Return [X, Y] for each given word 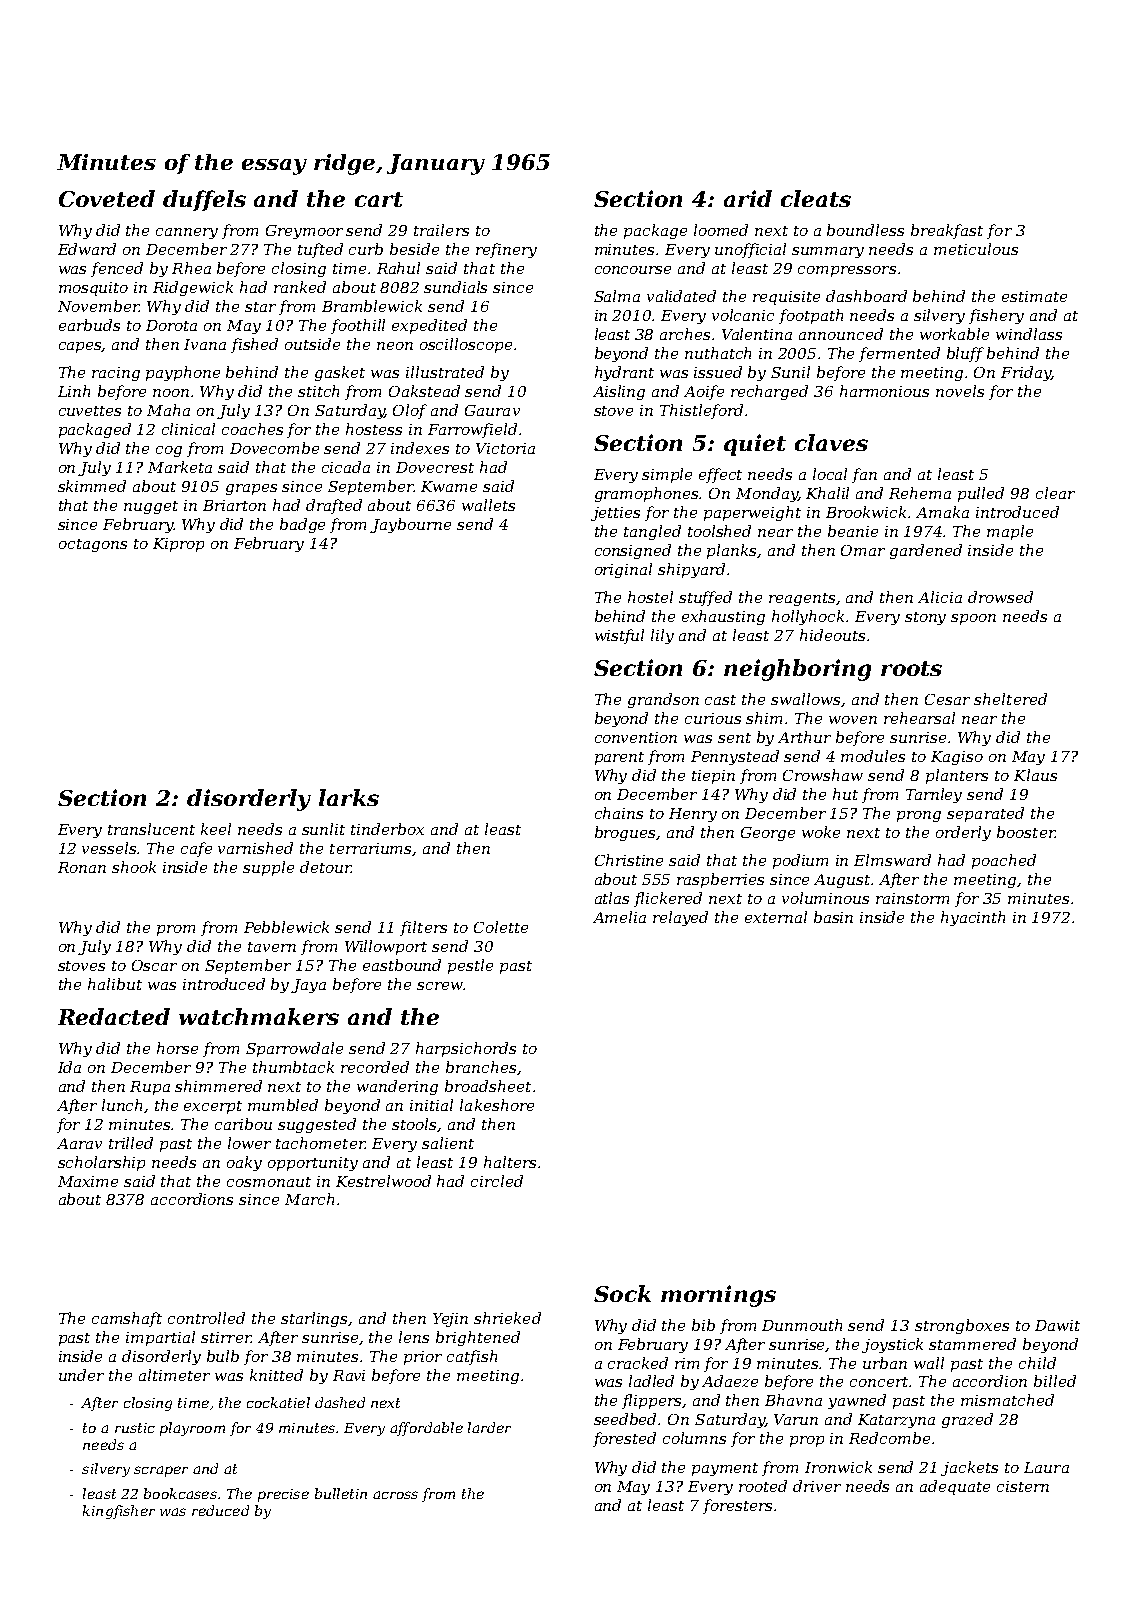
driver [817, 1486]
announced [841, 334]
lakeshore [497, 1105]
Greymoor [304, 232]
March [309, 1199]
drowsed [1000, 597]
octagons [93, 545]
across [395, 1495]
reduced [220, 1510]
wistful [619, 636]
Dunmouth [802, 1325]
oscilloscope [466, 345]
